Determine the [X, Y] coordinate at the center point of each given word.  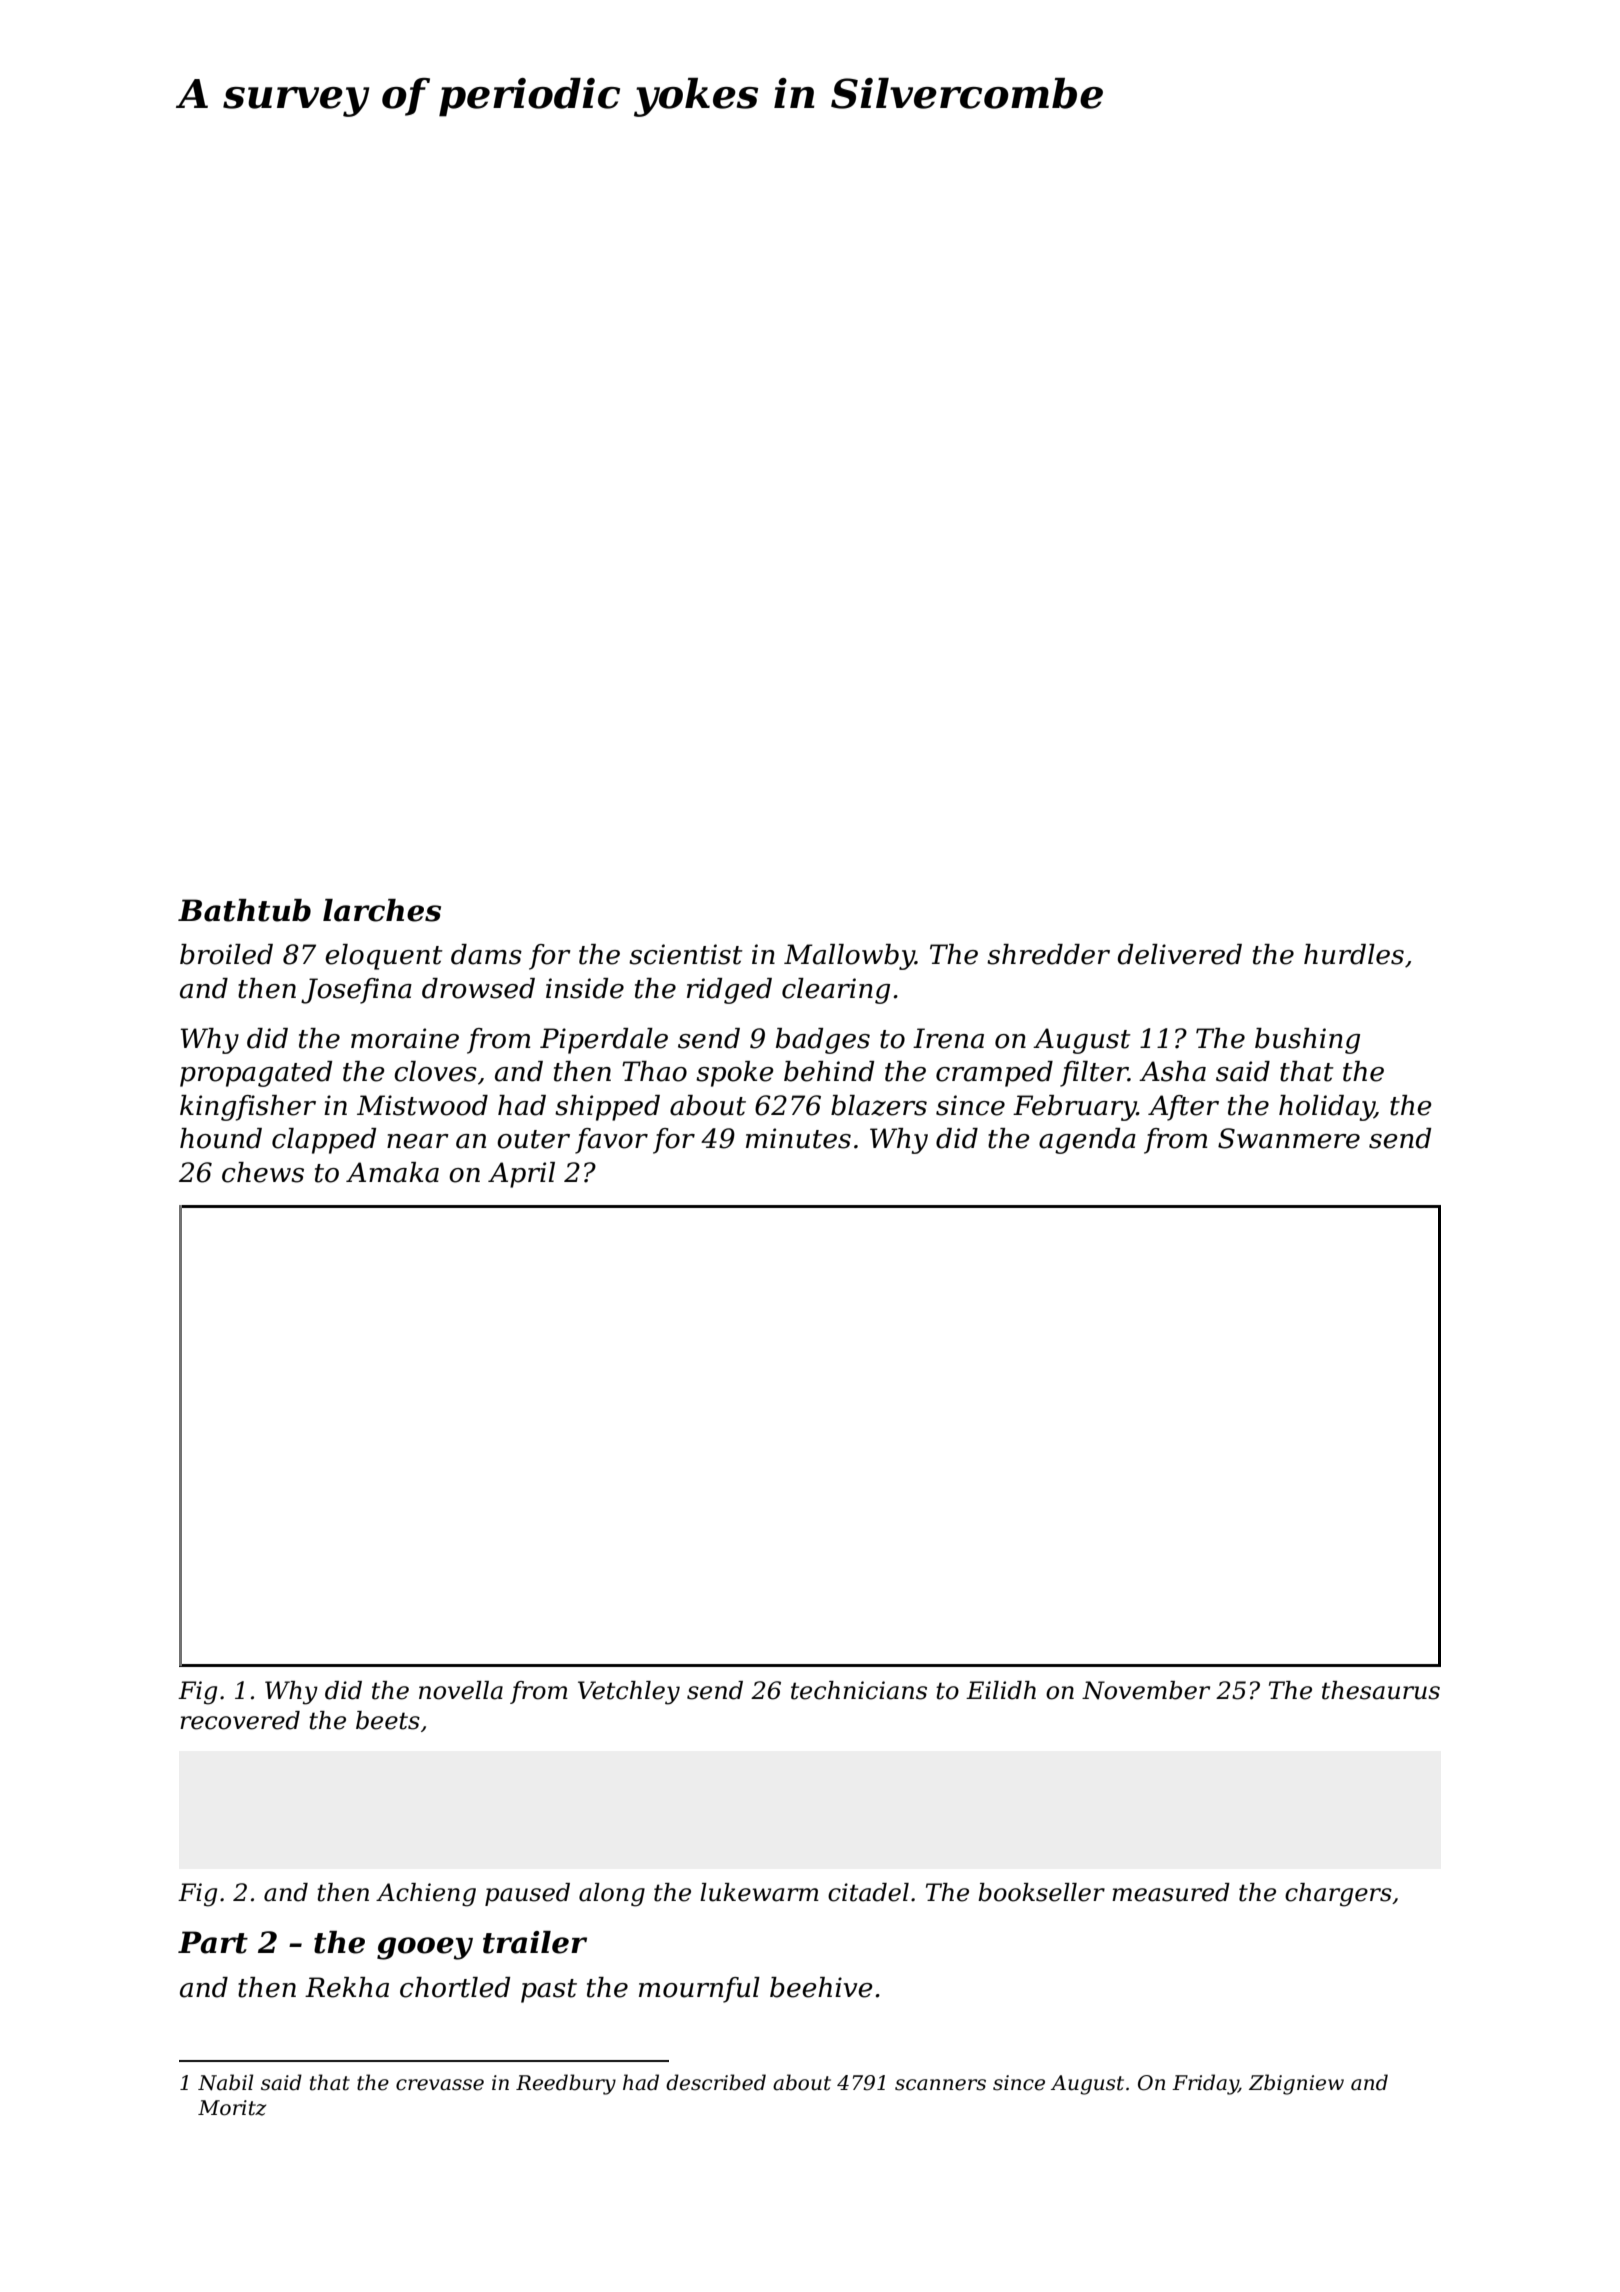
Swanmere [1289, 1138]
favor [611, 1141]
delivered [1180, 954]
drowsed [478, 988]
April [521, 1175]
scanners [940, 2085]
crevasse [440, 2085]
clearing [836, 991]
